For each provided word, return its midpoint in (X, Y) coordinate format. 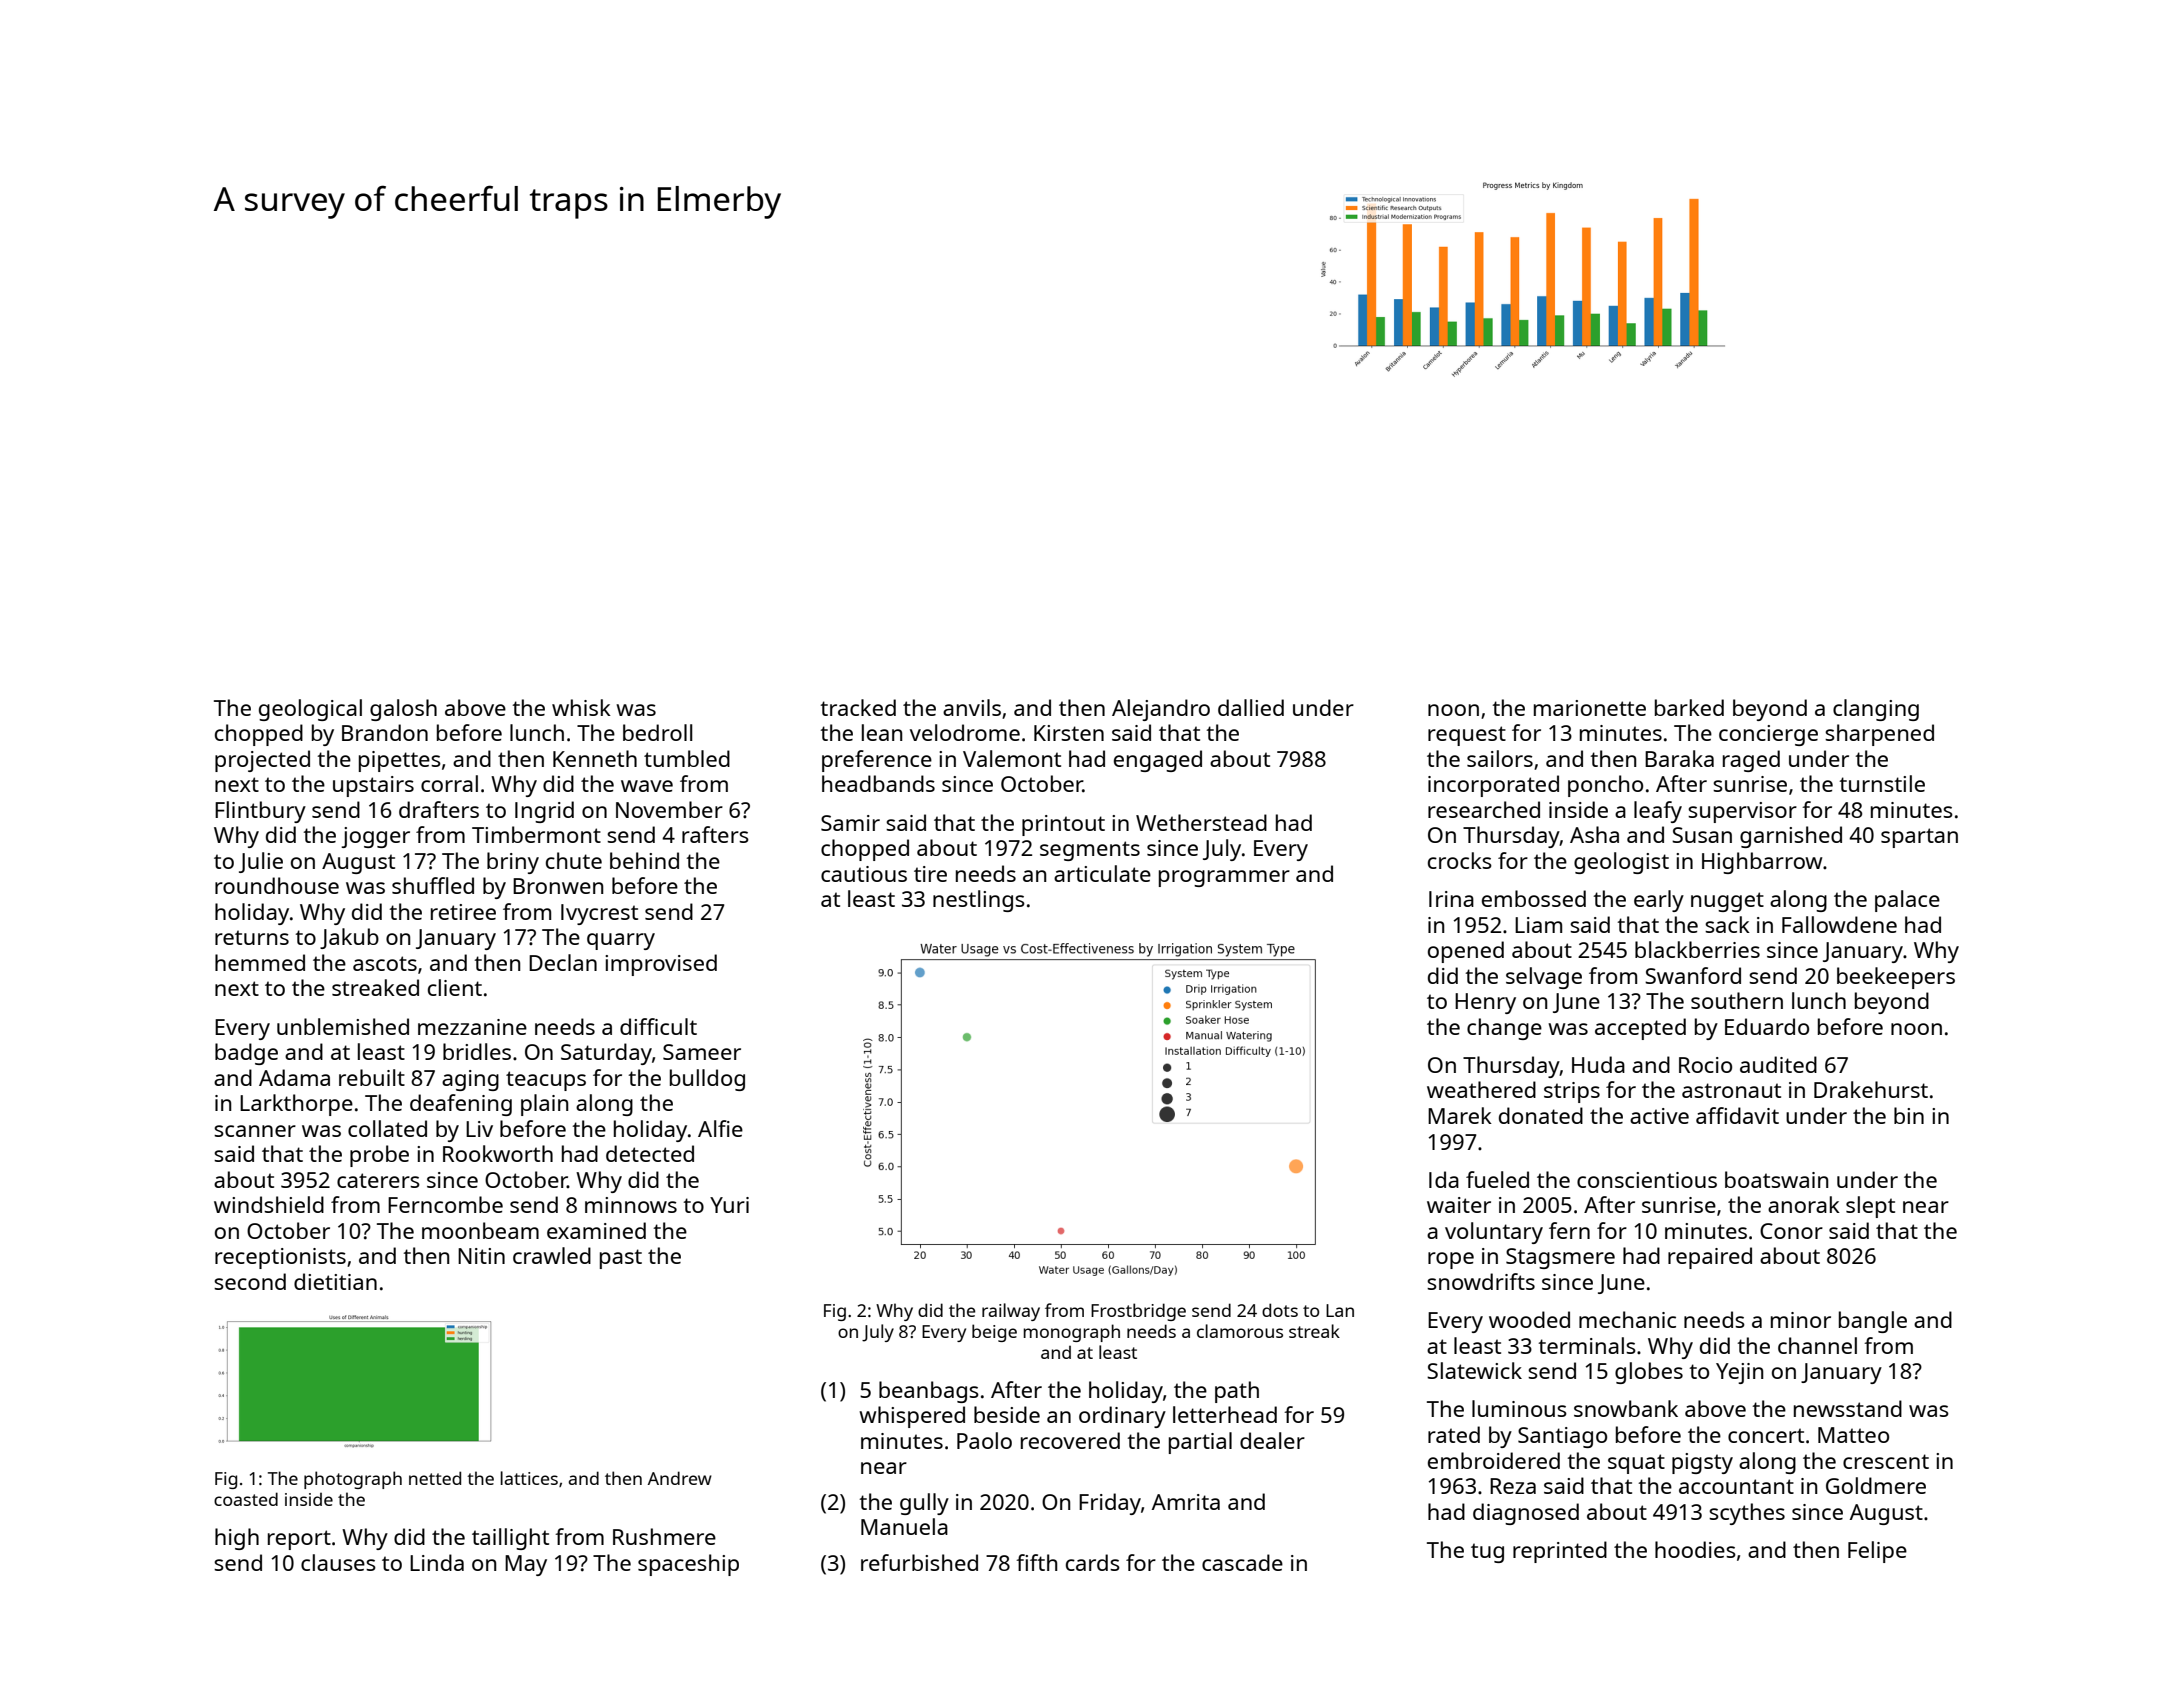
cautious (864, 874)
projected (262, 761)
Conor (1791, 1231)
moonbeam (480, 1230)
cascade (1242, 1562)
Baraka (1679, 758)
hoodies (1695, 1549)
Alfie (720, 1128)
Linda (437, 1562)
